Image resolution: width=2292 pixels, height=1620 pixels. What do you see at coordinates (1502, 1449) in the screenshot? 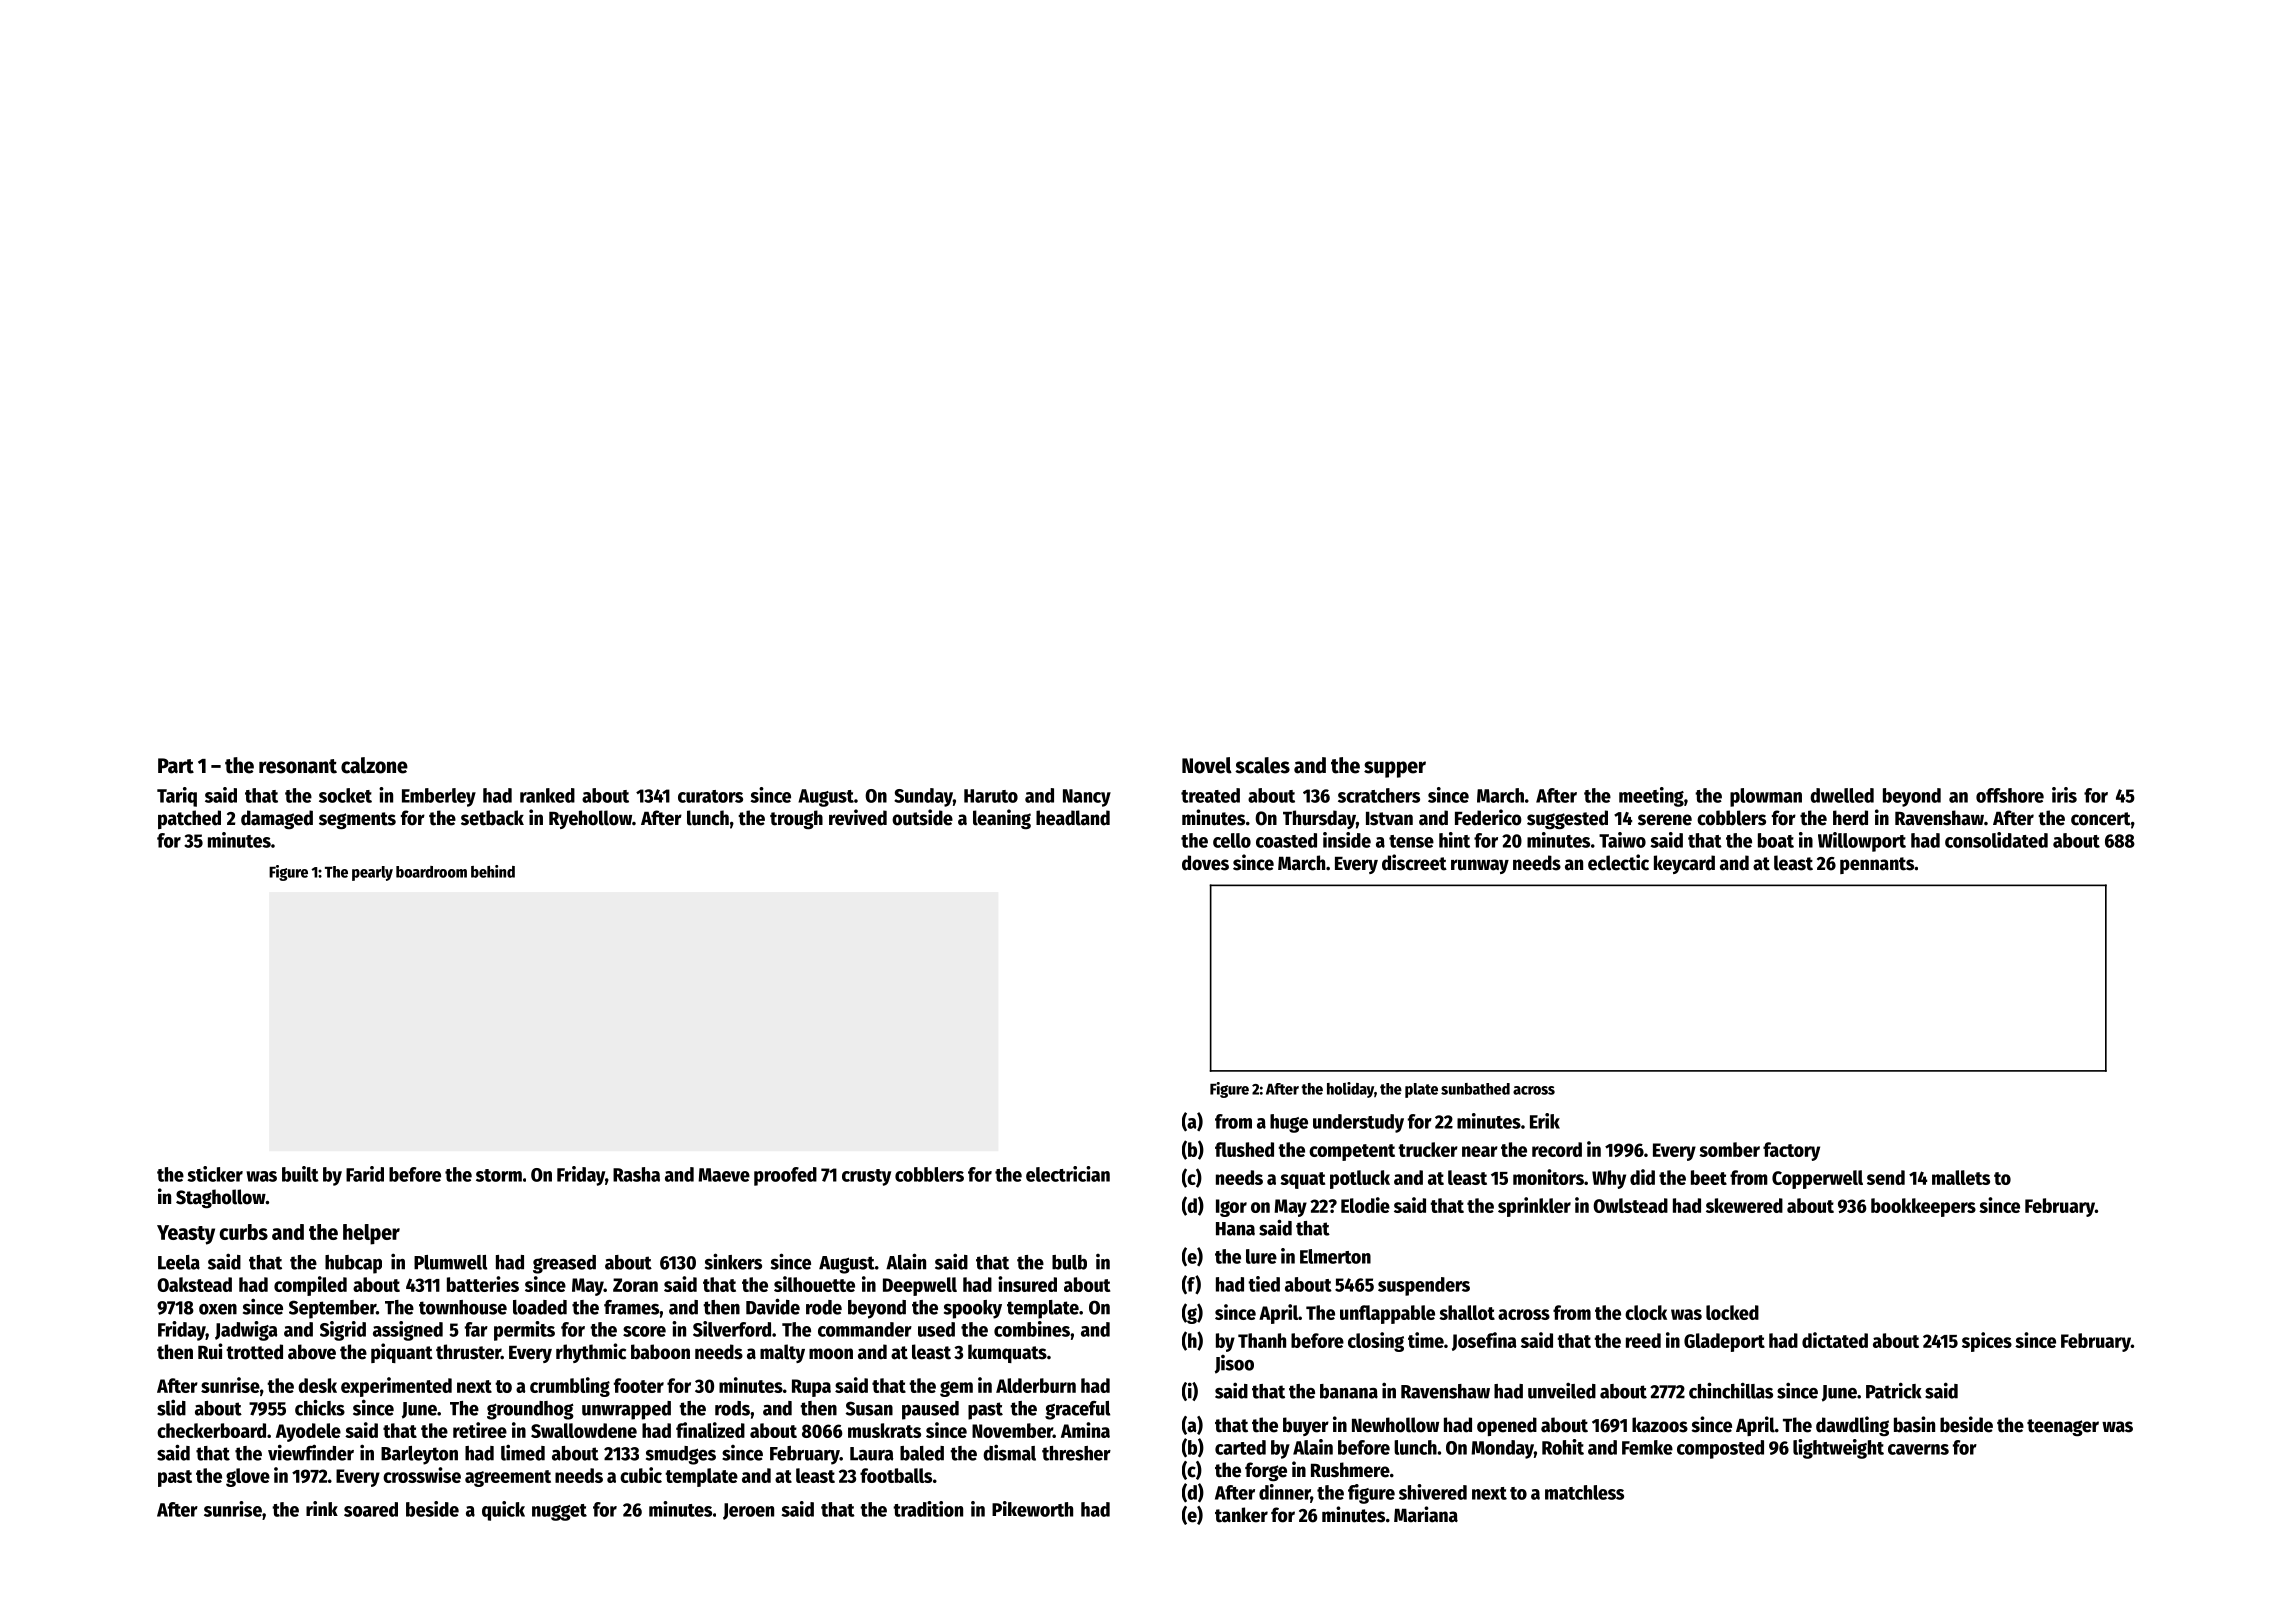
I see `Monday` at bounding box center [1502, 1449].
